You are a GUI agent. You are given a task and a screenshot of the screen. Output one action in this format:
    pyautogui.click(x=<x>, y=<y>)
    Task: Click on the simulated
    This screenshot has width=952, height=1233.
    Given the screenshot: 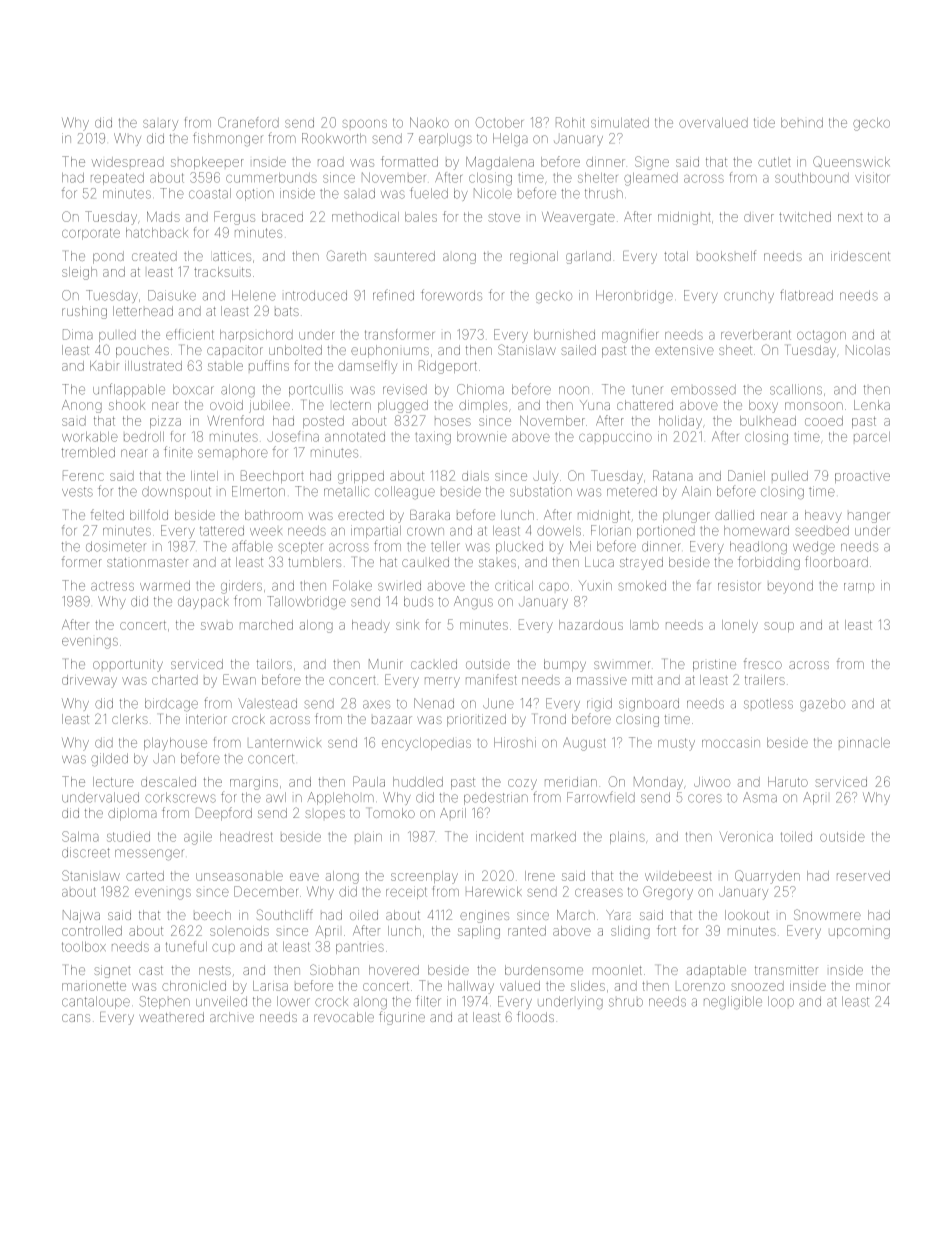 What is the action you would take?
    pyautogui.click(x=620, y=122)
